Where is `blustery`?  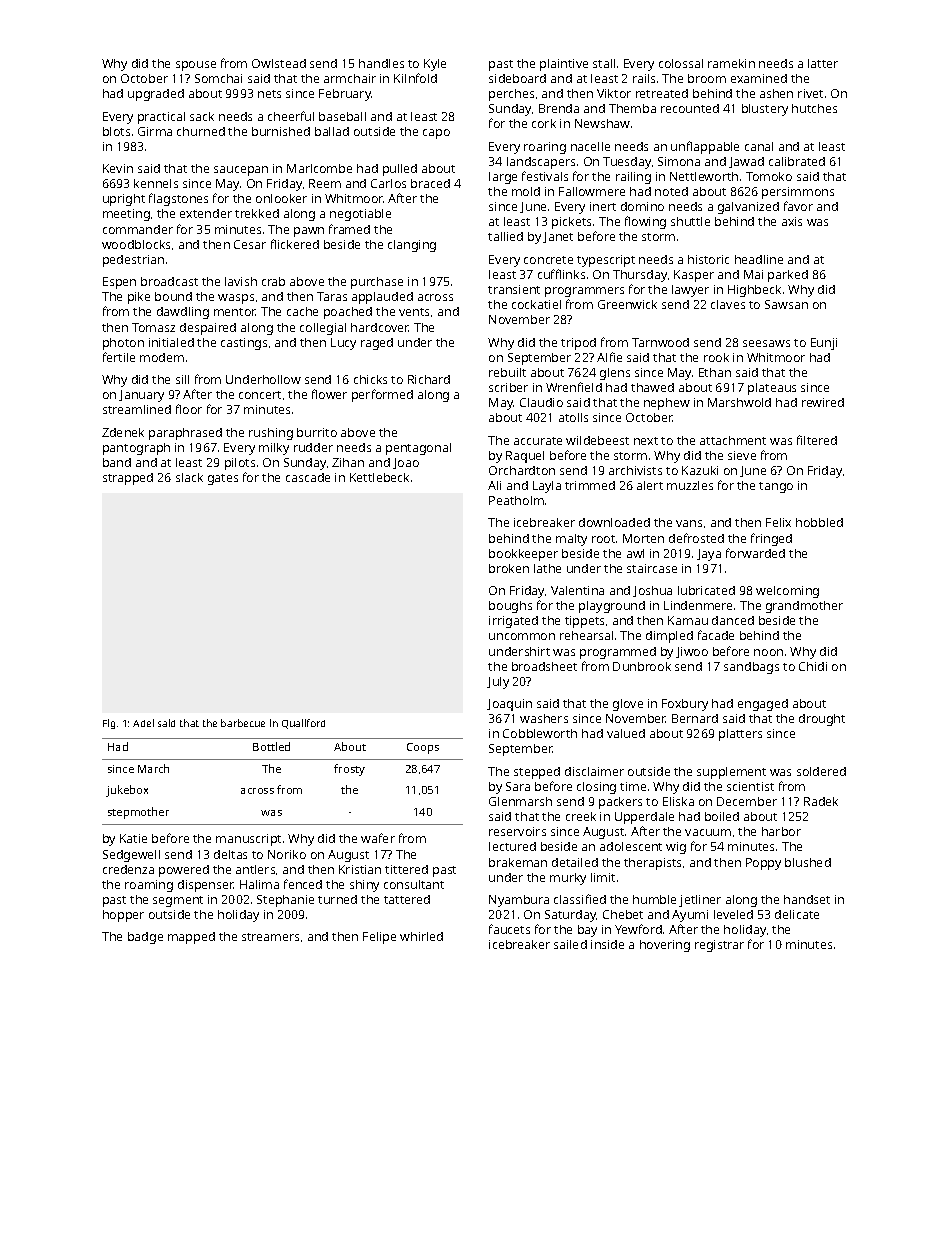
blustery is located at coordinates (765, 110).
